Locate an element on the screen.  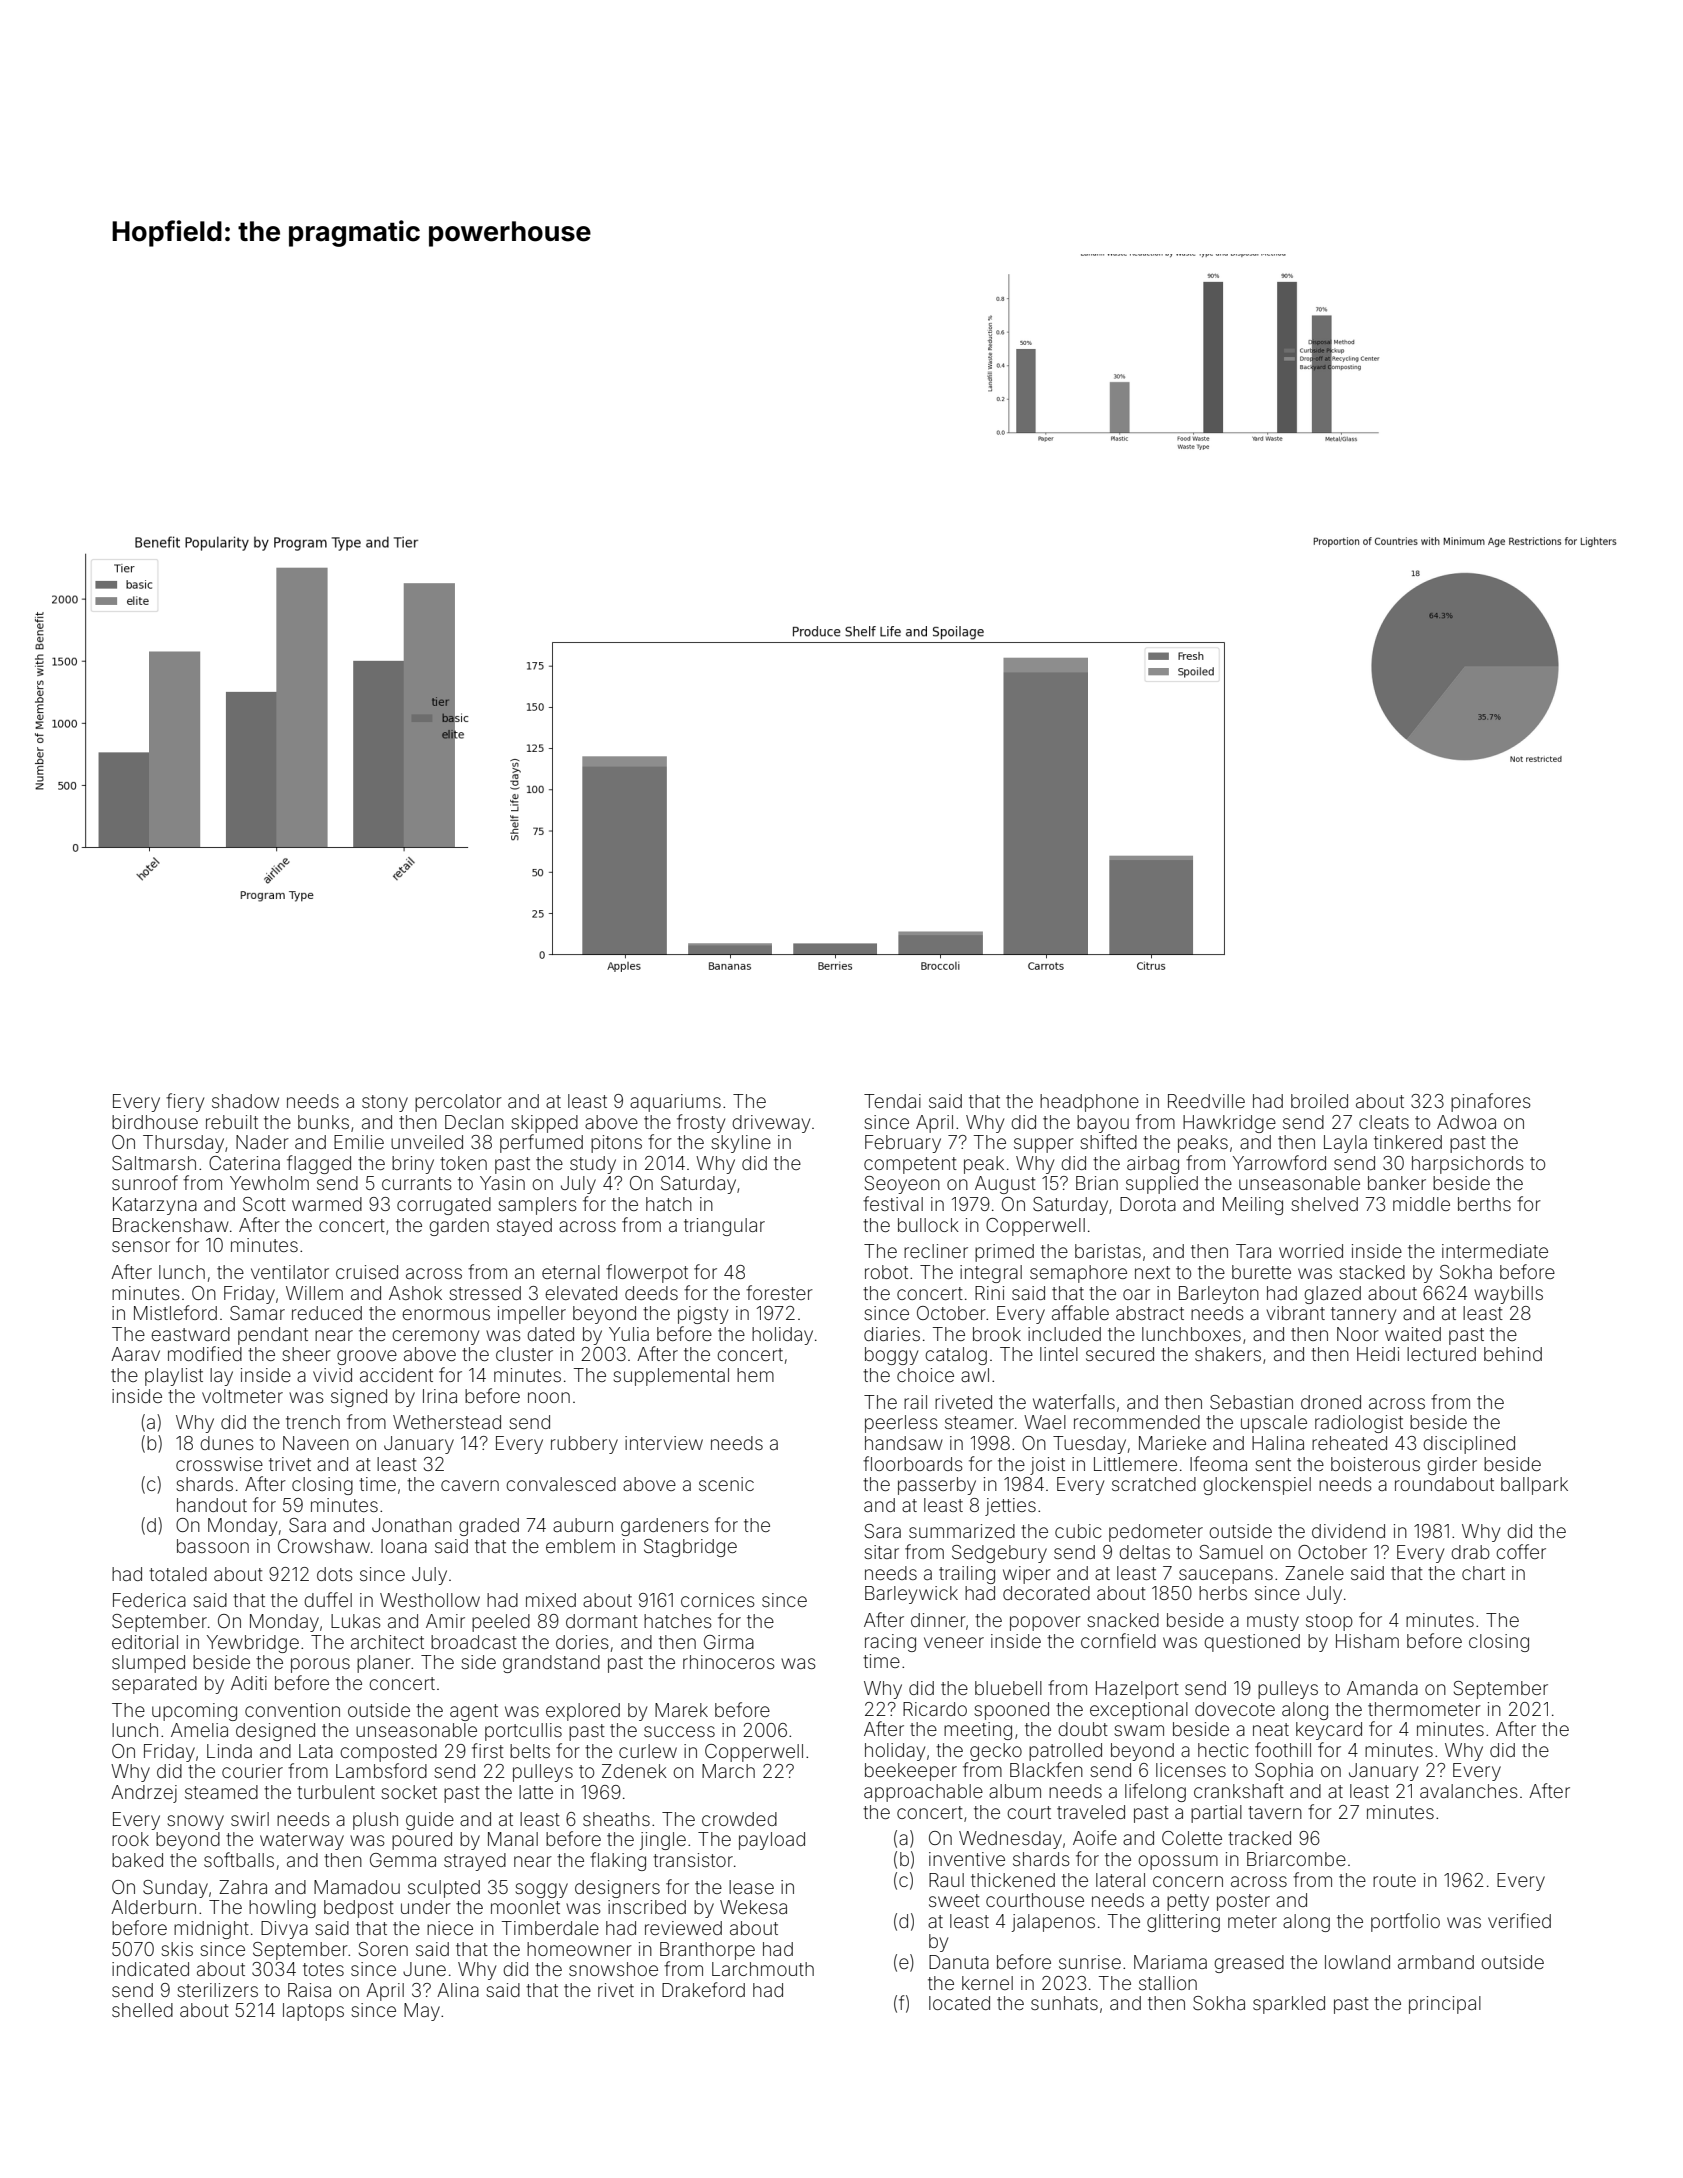
aquariums is located at coordinates (675, 1103).
